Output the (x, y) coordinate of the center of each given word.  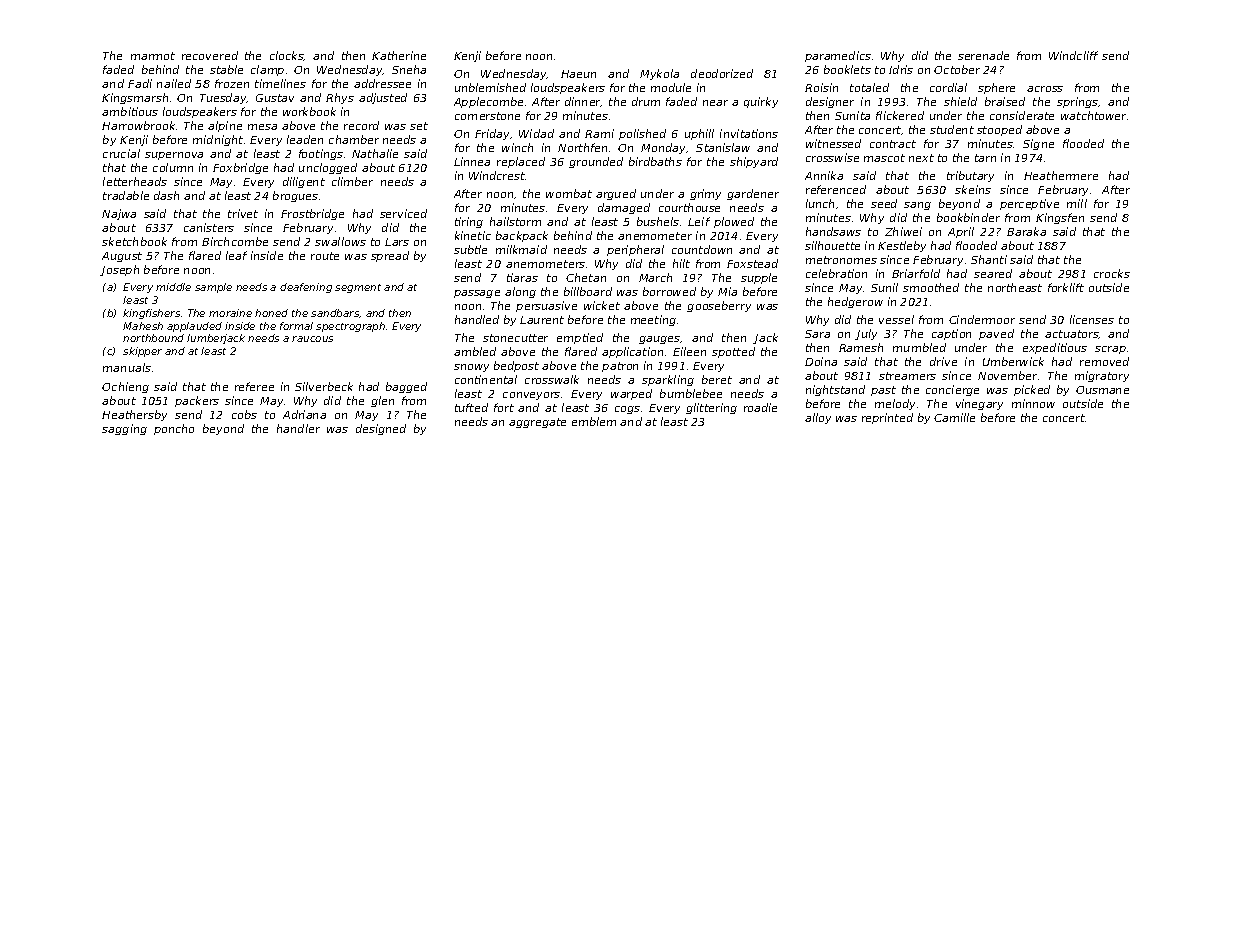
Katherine (399, 55)
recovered (210, 55)
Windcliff (1073, 55)
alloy (818, 418)
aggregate (537, 423)
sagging (124, 429)
